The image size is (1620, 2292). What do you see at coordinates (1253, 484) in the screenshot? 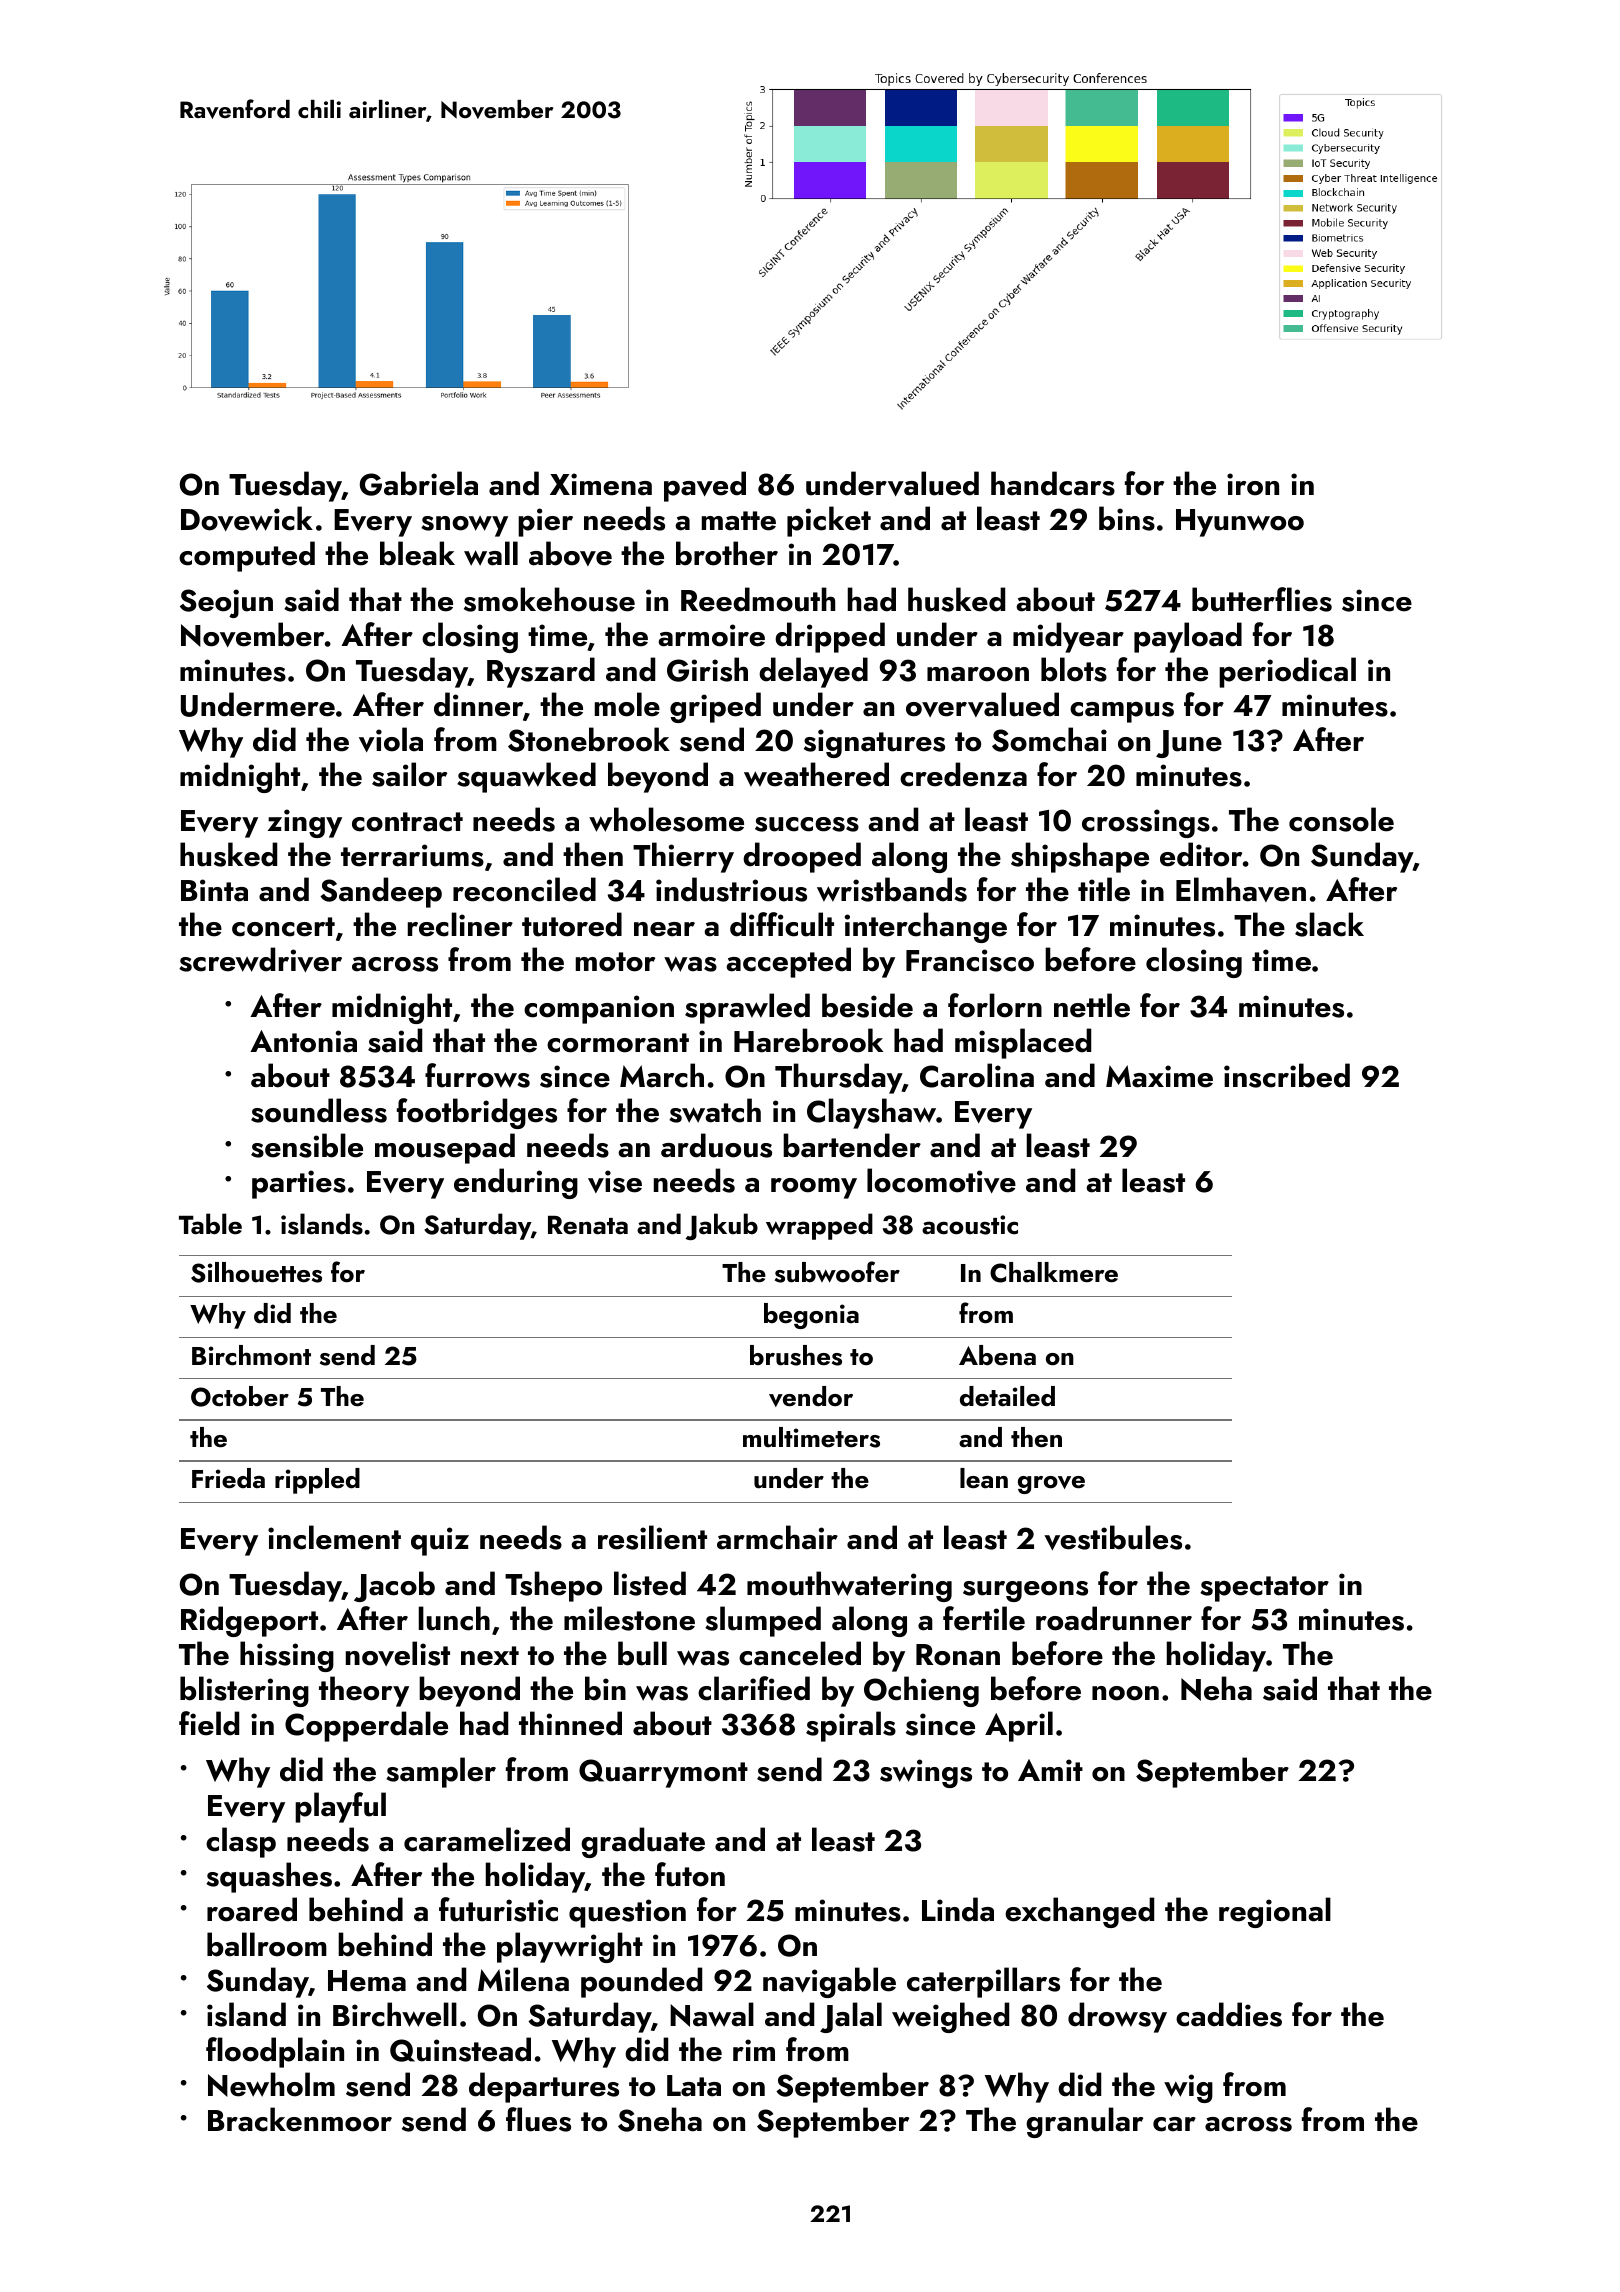
I see `iron` at bounding box center [1253, 484].
